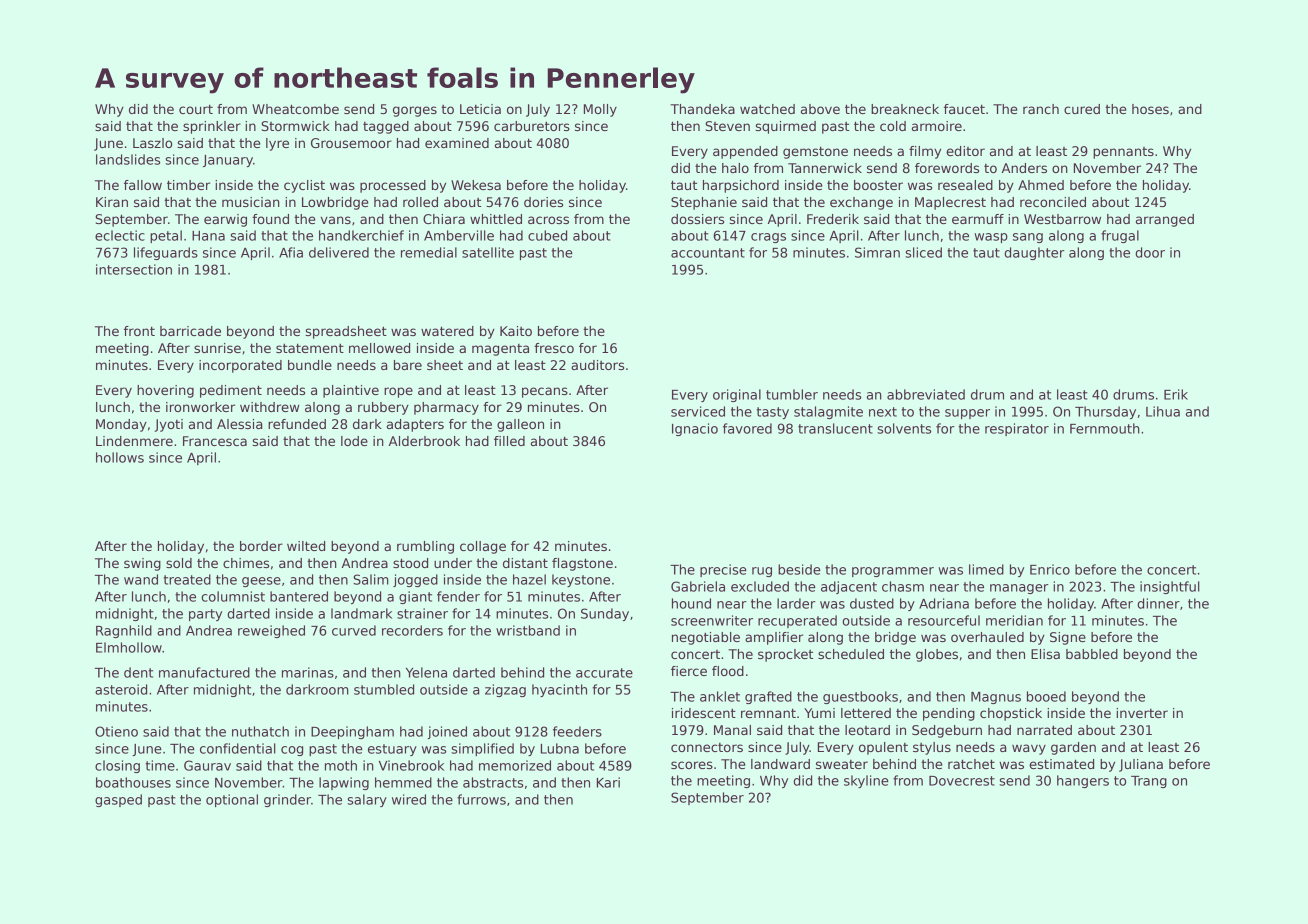  What do you see at coordinates (143, 185) in the image?
I see `fallow` at bounding box center [143, 185].
